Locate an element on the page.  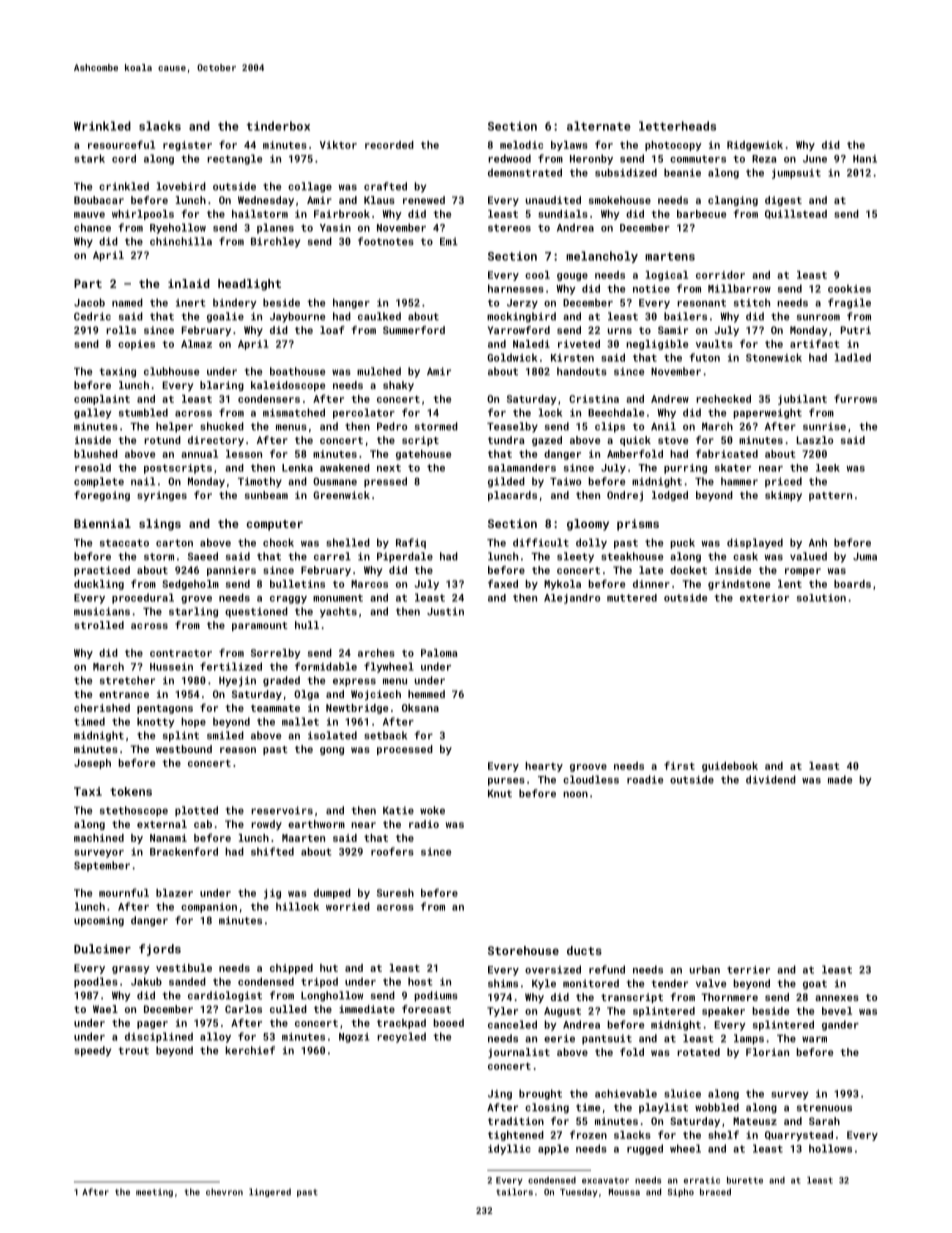
tinderbox is located at coordinates (278, 126).
